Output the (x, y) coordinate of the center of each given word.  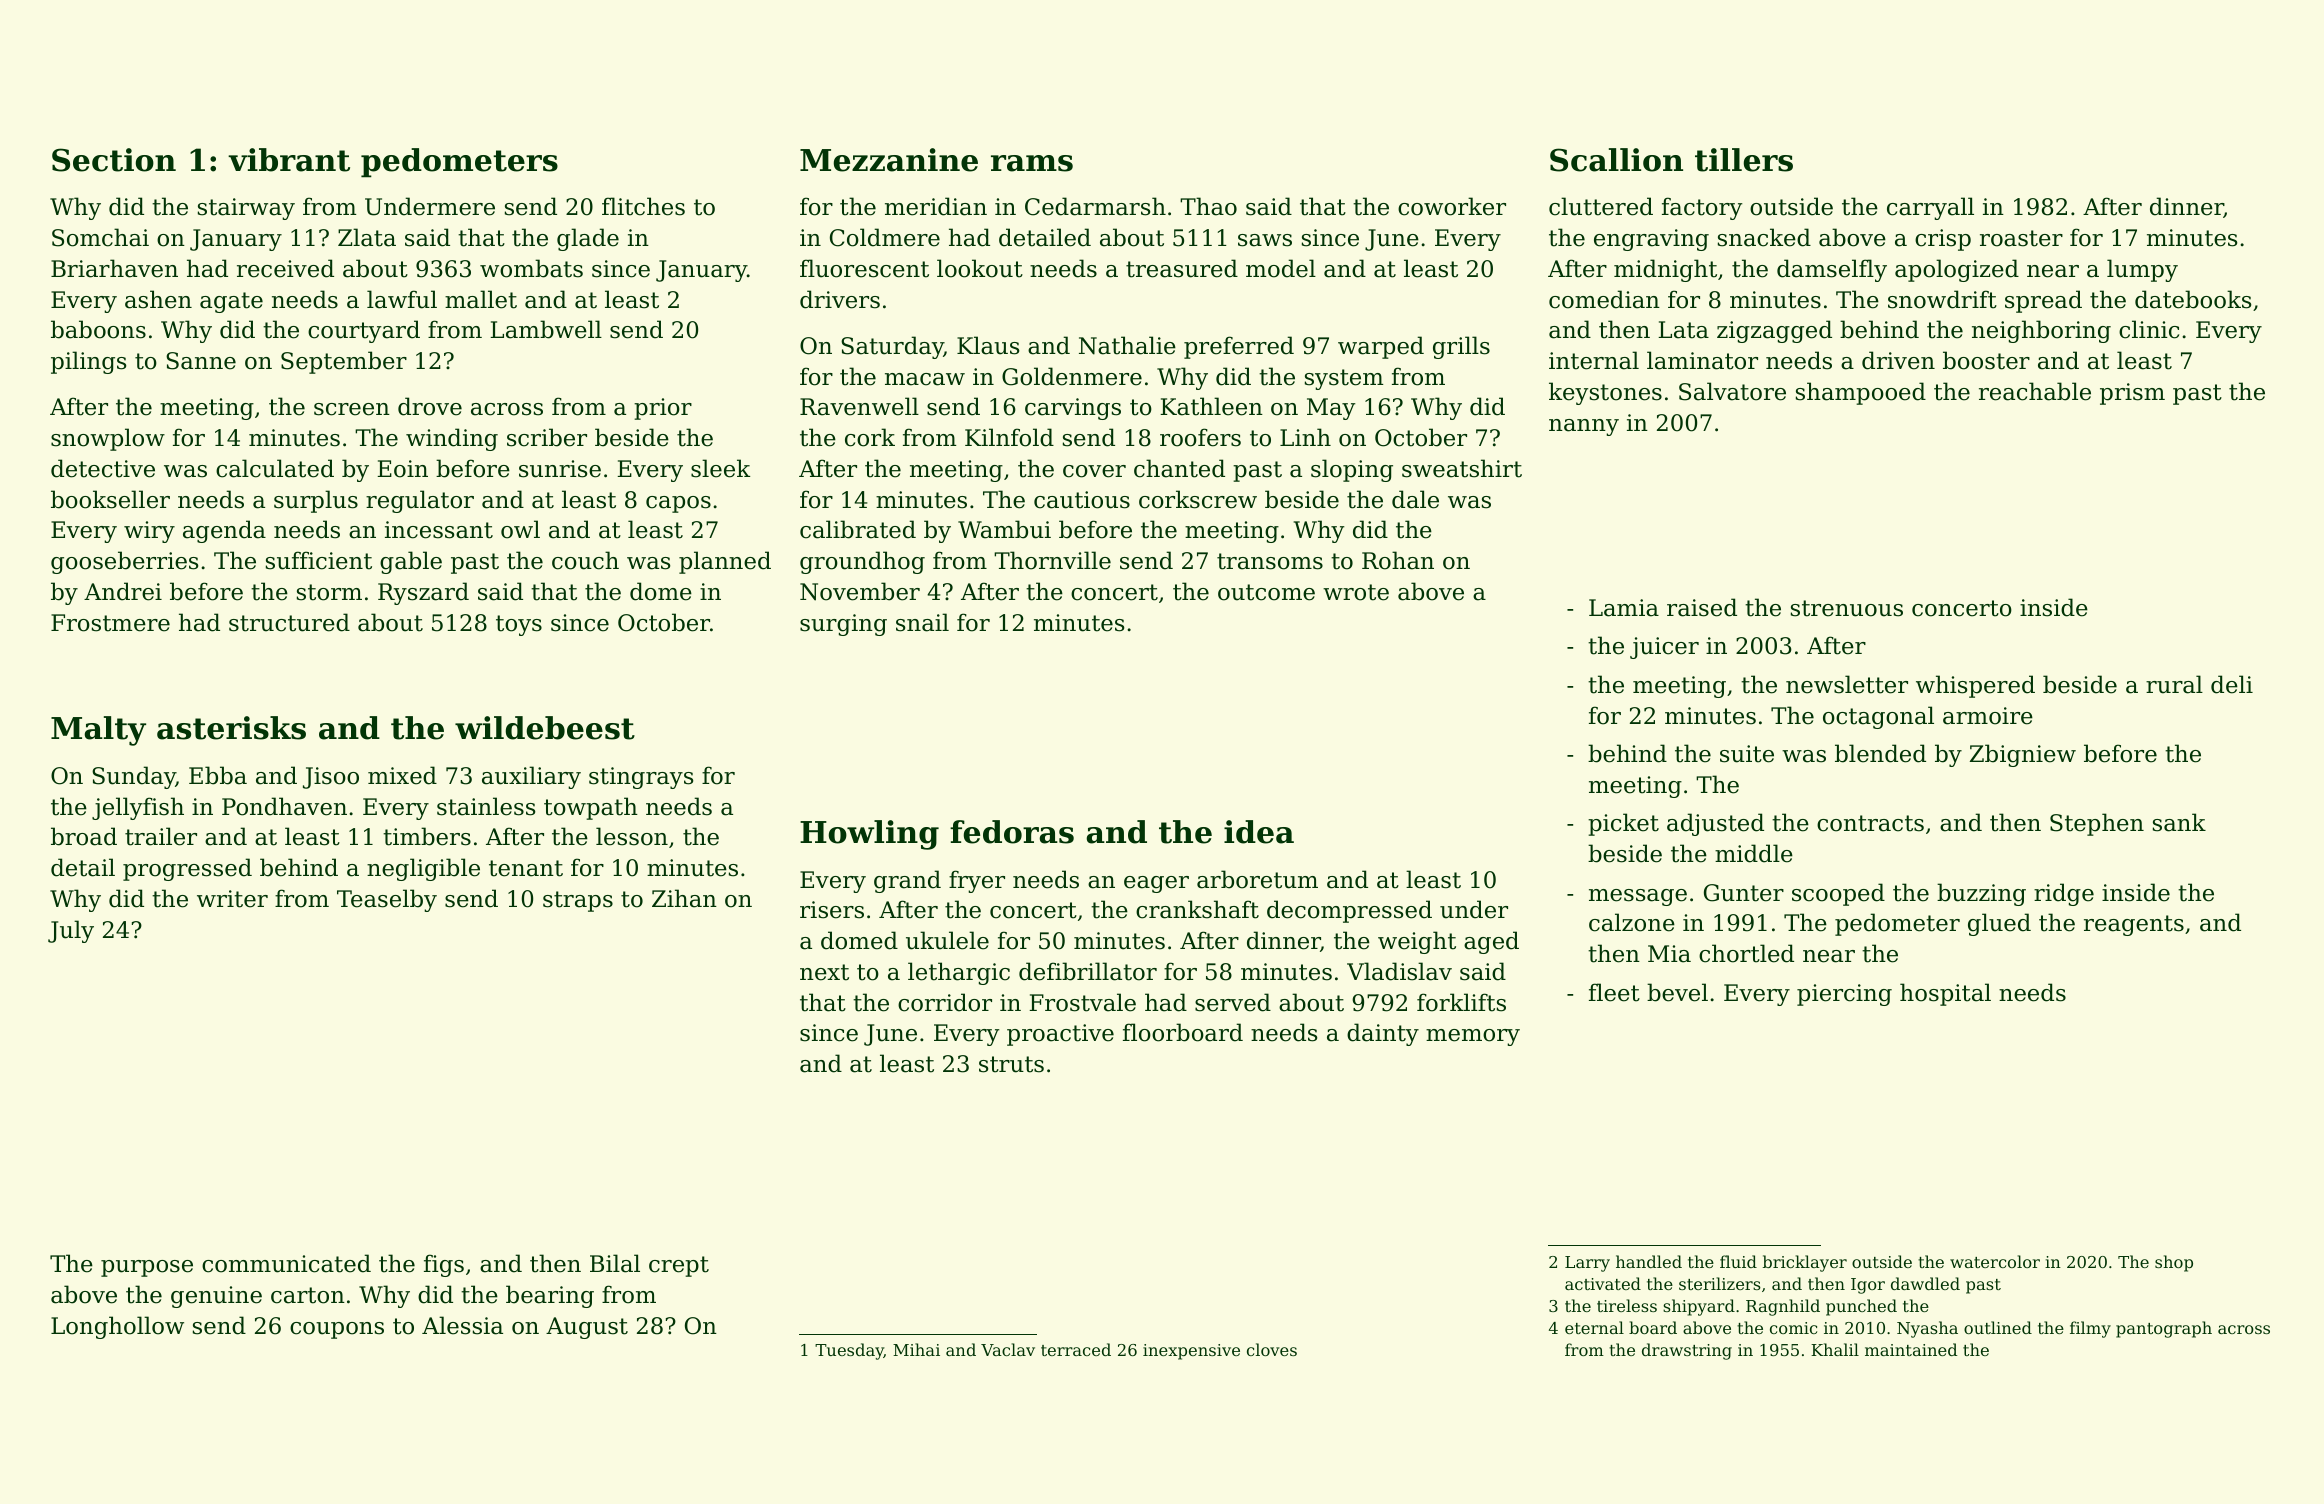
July (71, 931)
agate (231, 302)
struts (1011, 1064)
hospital (1945, 994)
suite (1747, 754)
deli (2232, 684)
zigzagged (1774, 331)
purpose (147, 1268)
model (1281, 268)
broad (84, 836)
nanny (1584, 427)
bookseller (110, 499)
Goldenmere (1072, 376)
